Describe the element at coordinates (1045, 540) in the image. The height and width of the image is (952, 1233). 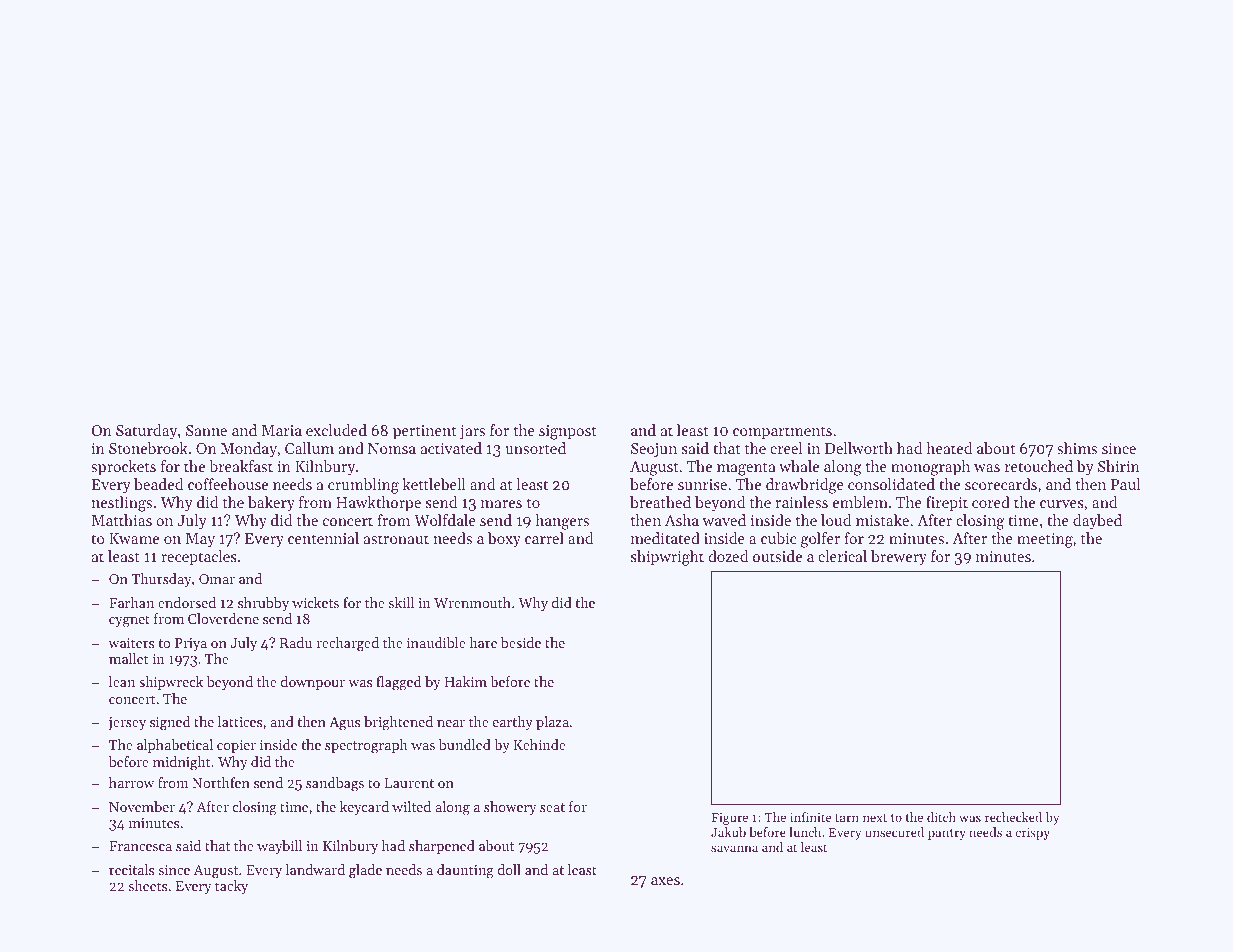
I see `meeting` at that location.
